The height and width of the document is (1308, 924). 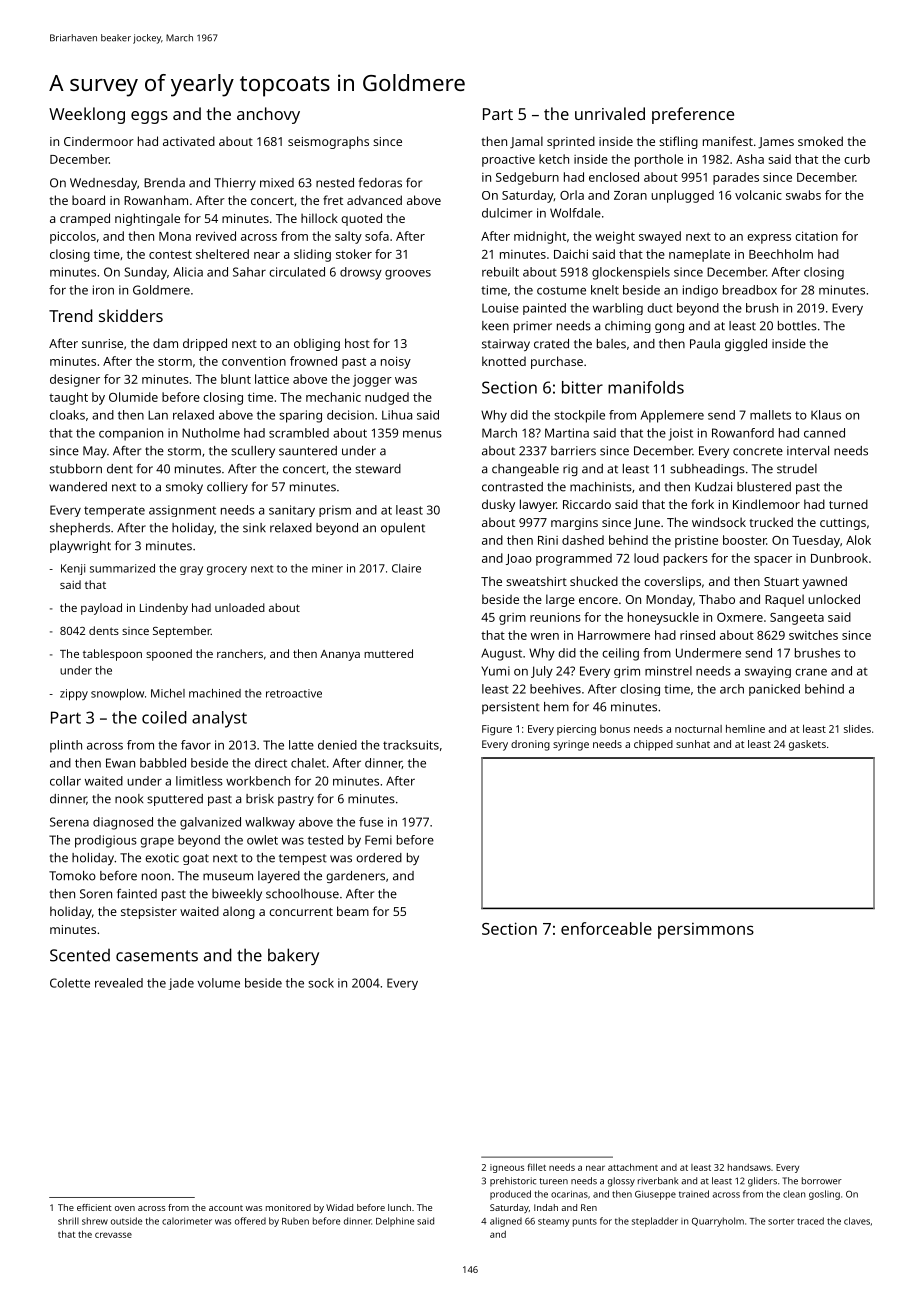 What do you see at coordinates (131, 315) in the document?
I see `skidders` at bounding box center [131, 315].
